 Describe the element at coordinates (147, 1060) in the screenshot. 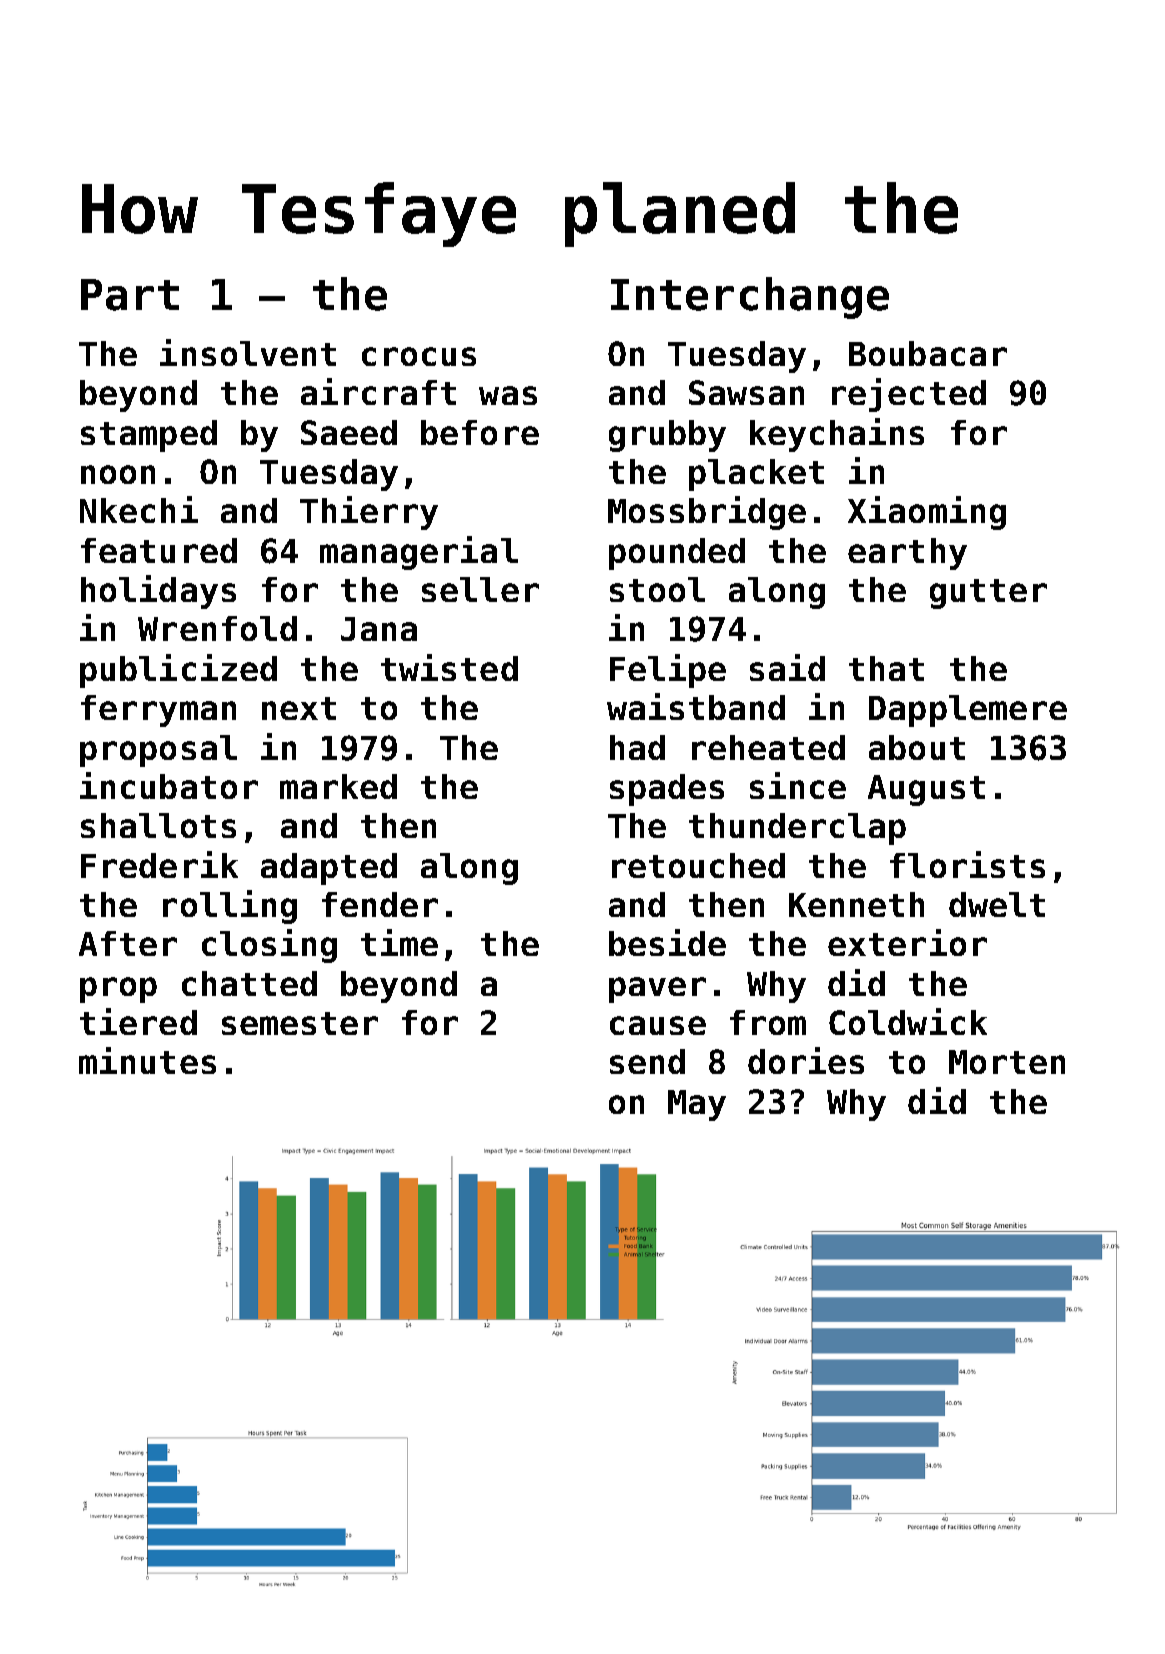

I see `minutes` at that location.
